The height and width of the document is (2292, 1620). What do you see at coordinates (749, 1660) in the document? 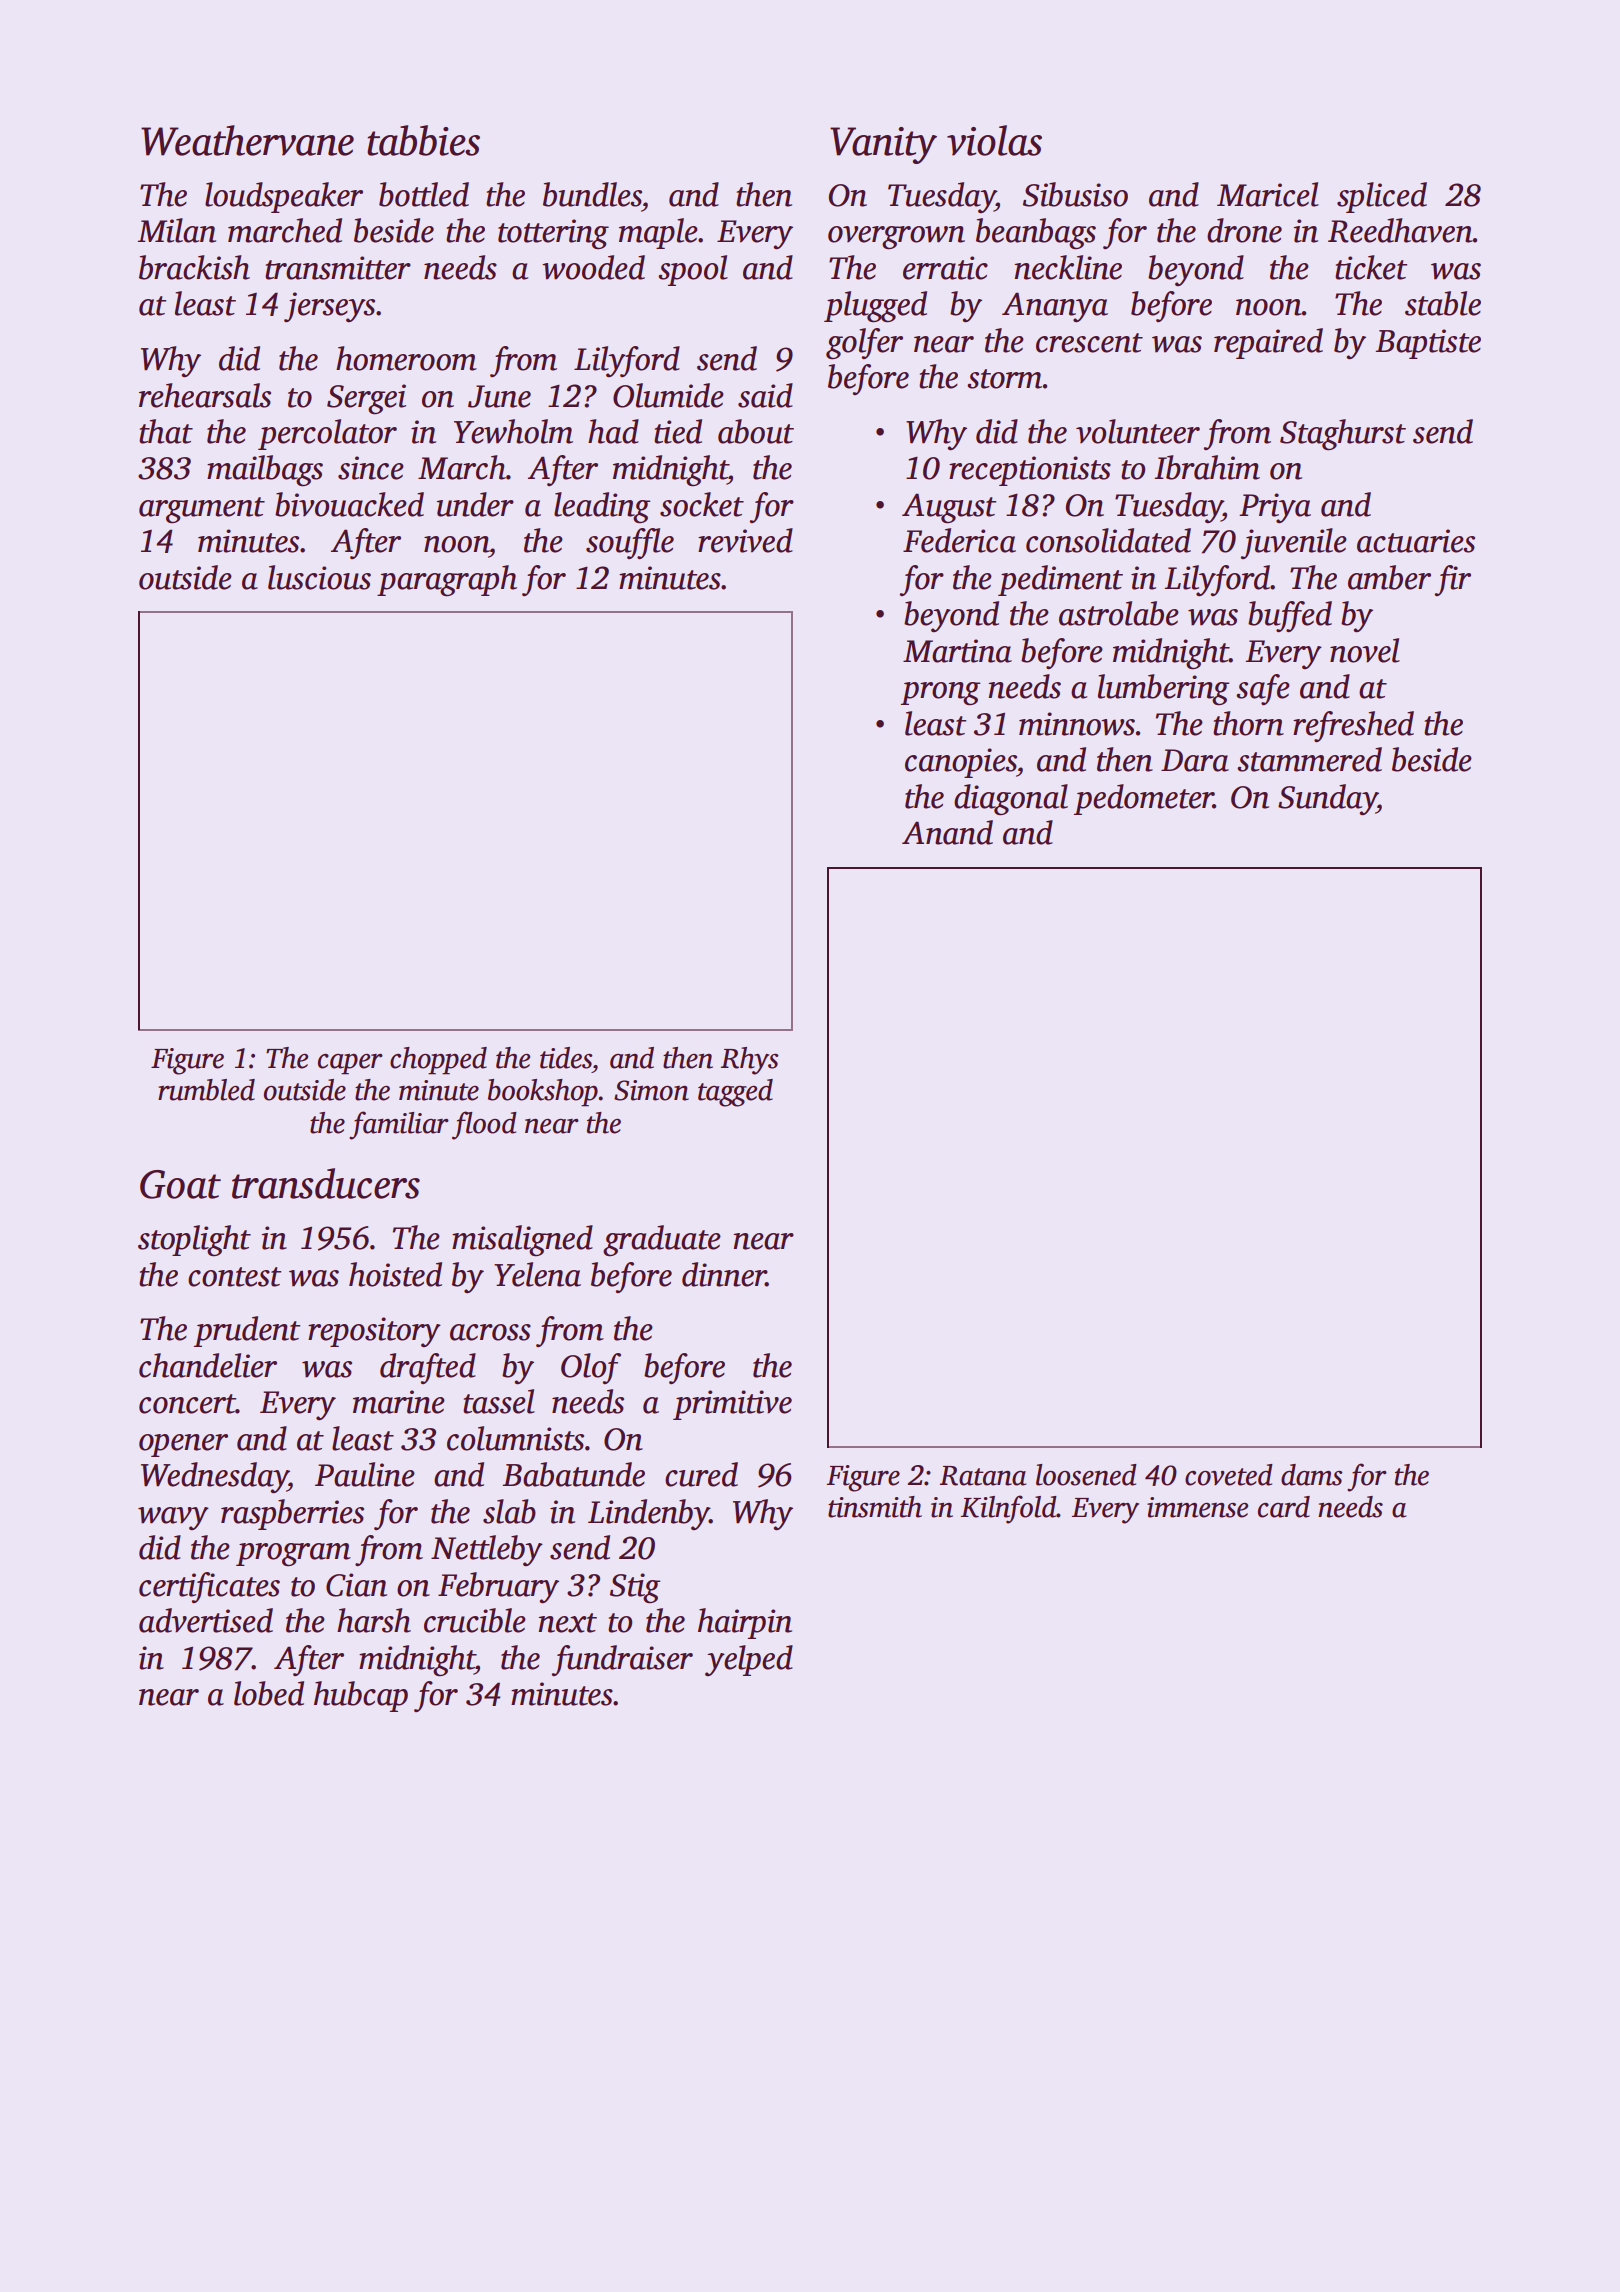
I see `yelped` at bounding box center [749, 1660].
